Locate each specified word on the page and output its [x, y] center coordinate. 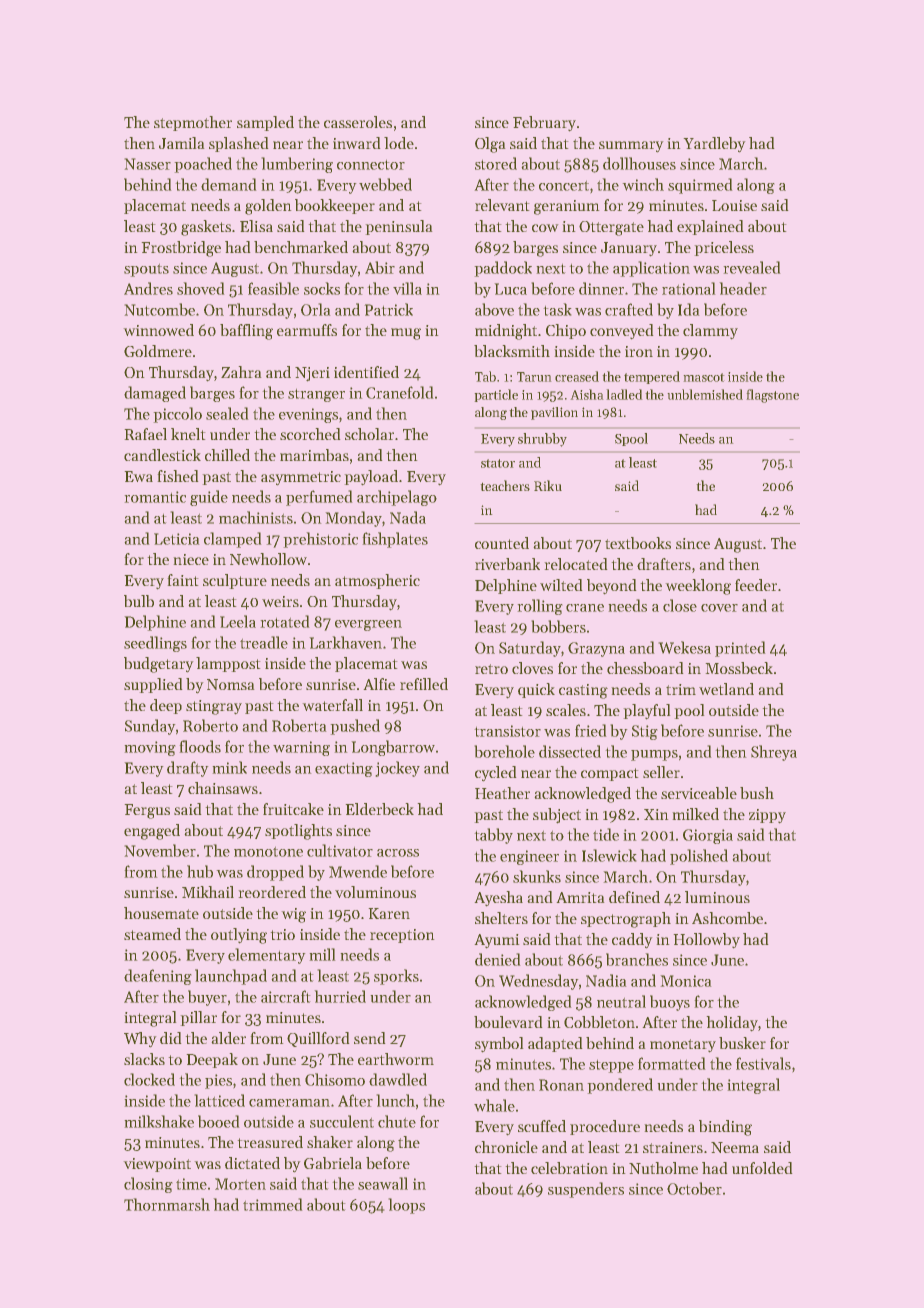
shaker [330, 1142]
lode [399, 143]
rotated [285, 621]
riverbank [507, 564]
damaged [155, 394]
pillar [198, 1018]
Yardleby [714, 145]
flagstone [772, 396]
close [680, 605]
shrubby [542, 440]
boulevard [508, 1022]
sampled [265, 123]
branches [637, 959]
